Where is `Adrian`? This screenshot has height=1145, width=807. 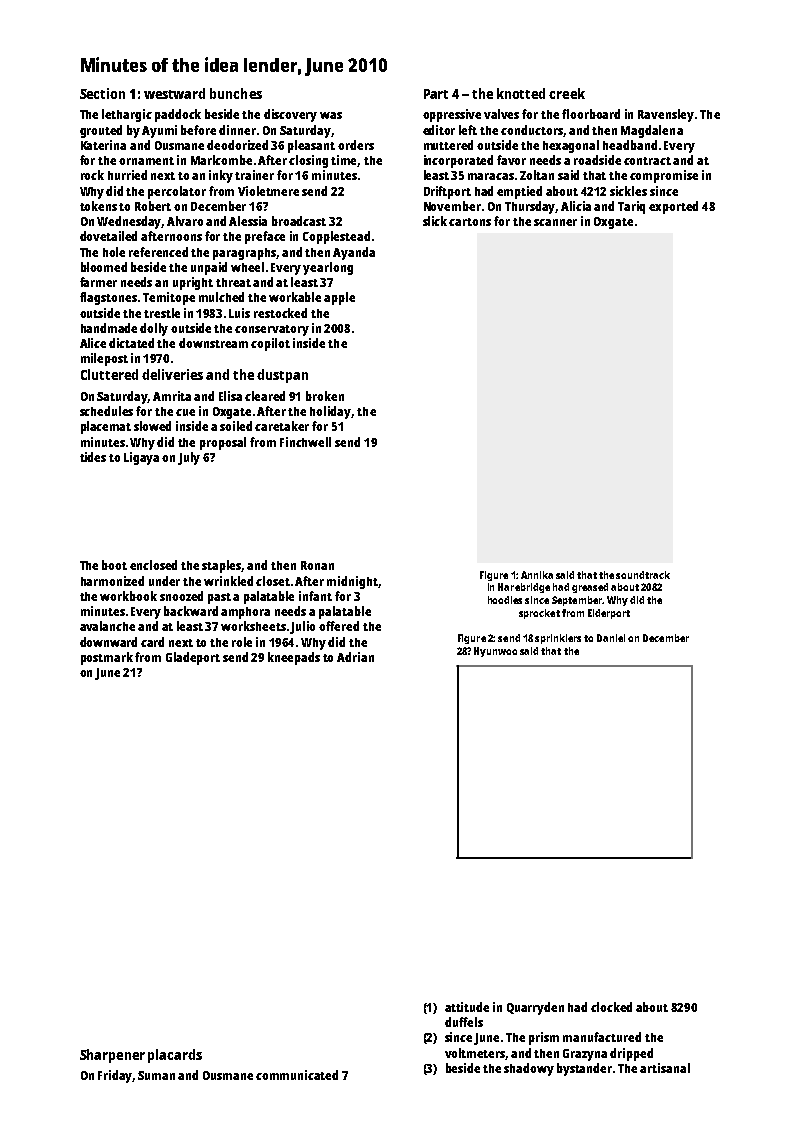
Adrian is located at coordinates (355, 657).
